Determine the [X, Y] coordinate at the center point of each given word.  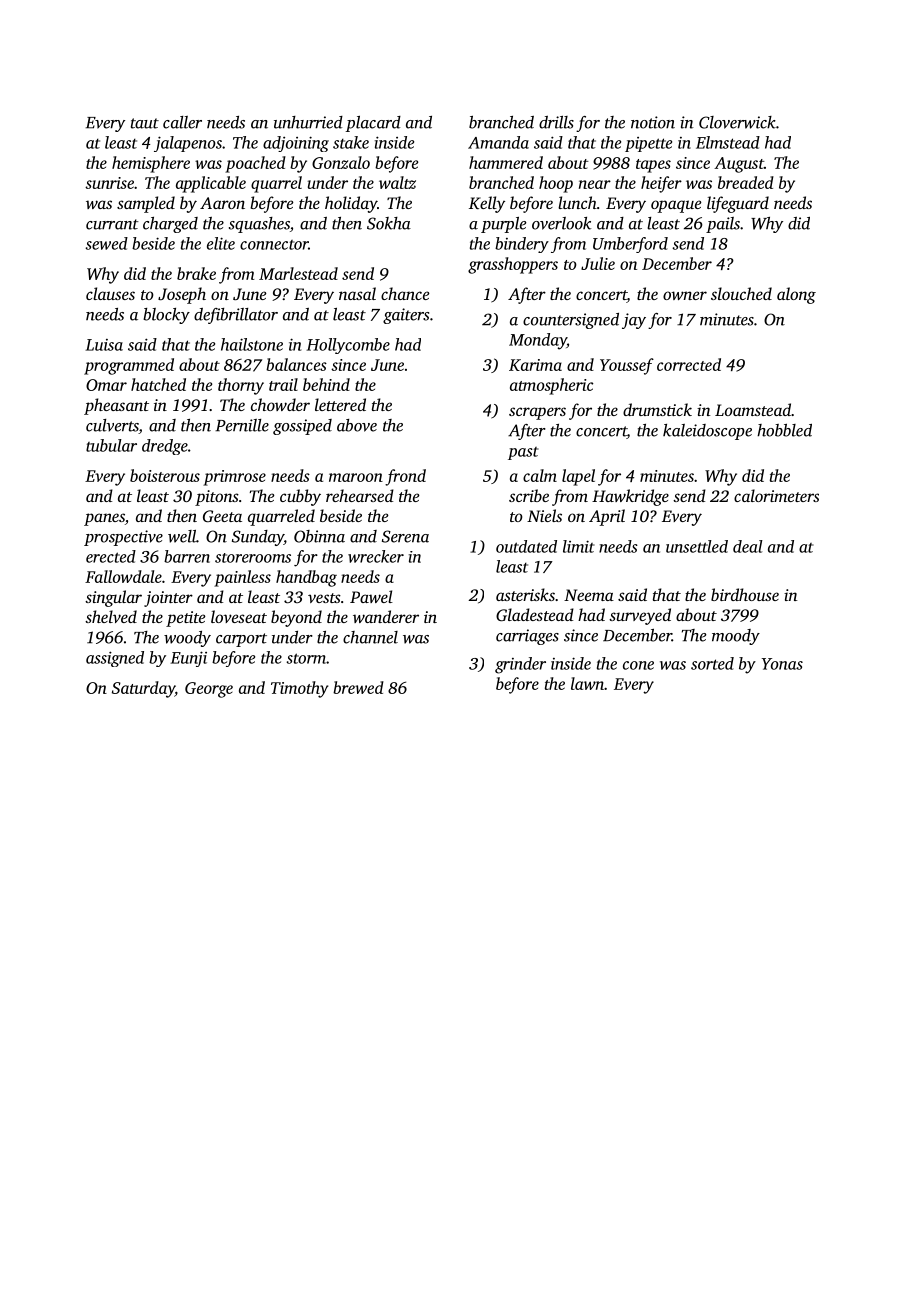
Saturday [143, 689]
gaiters [406, 316]
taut [145, 123]
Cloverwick [737, 122]
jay [634, 321]
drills [556, 122]
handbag [306, 578]
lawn [587, 683]
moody [736, 637]
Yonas [782, 664]
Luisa [104, 345]
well [182, 536]
